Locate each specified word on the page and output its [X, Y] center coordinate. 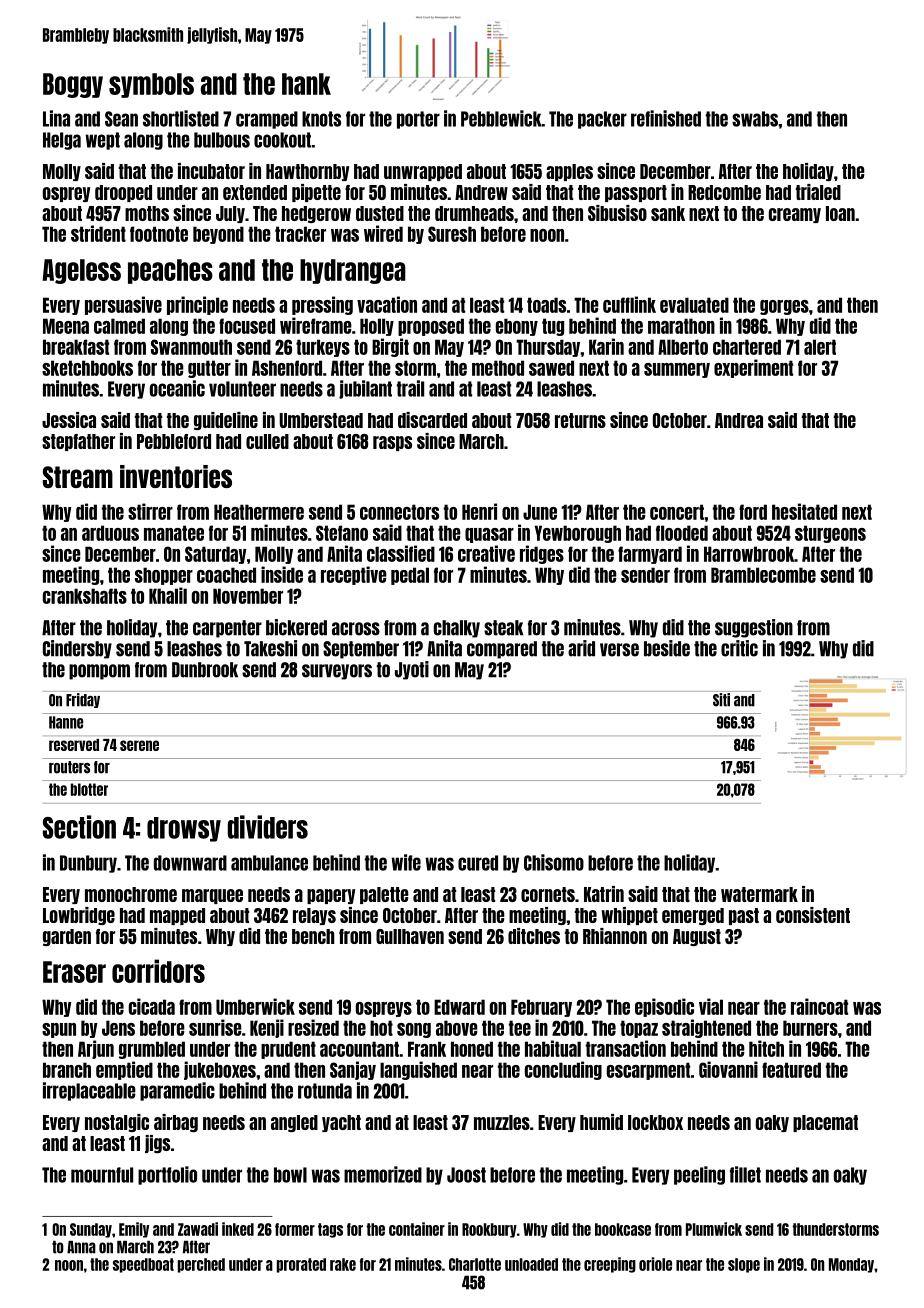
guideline [226, 421]
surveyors [337, 672]
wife [406, 862]
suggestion [754, 628]
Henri [479, 511]
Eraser [74, 972]
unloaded [531, 1264]
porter [418, 120]
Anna [81, 1247]
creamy [795, 215]
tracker [300, 234]
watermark [759, 894]
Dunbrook [205, 670]
